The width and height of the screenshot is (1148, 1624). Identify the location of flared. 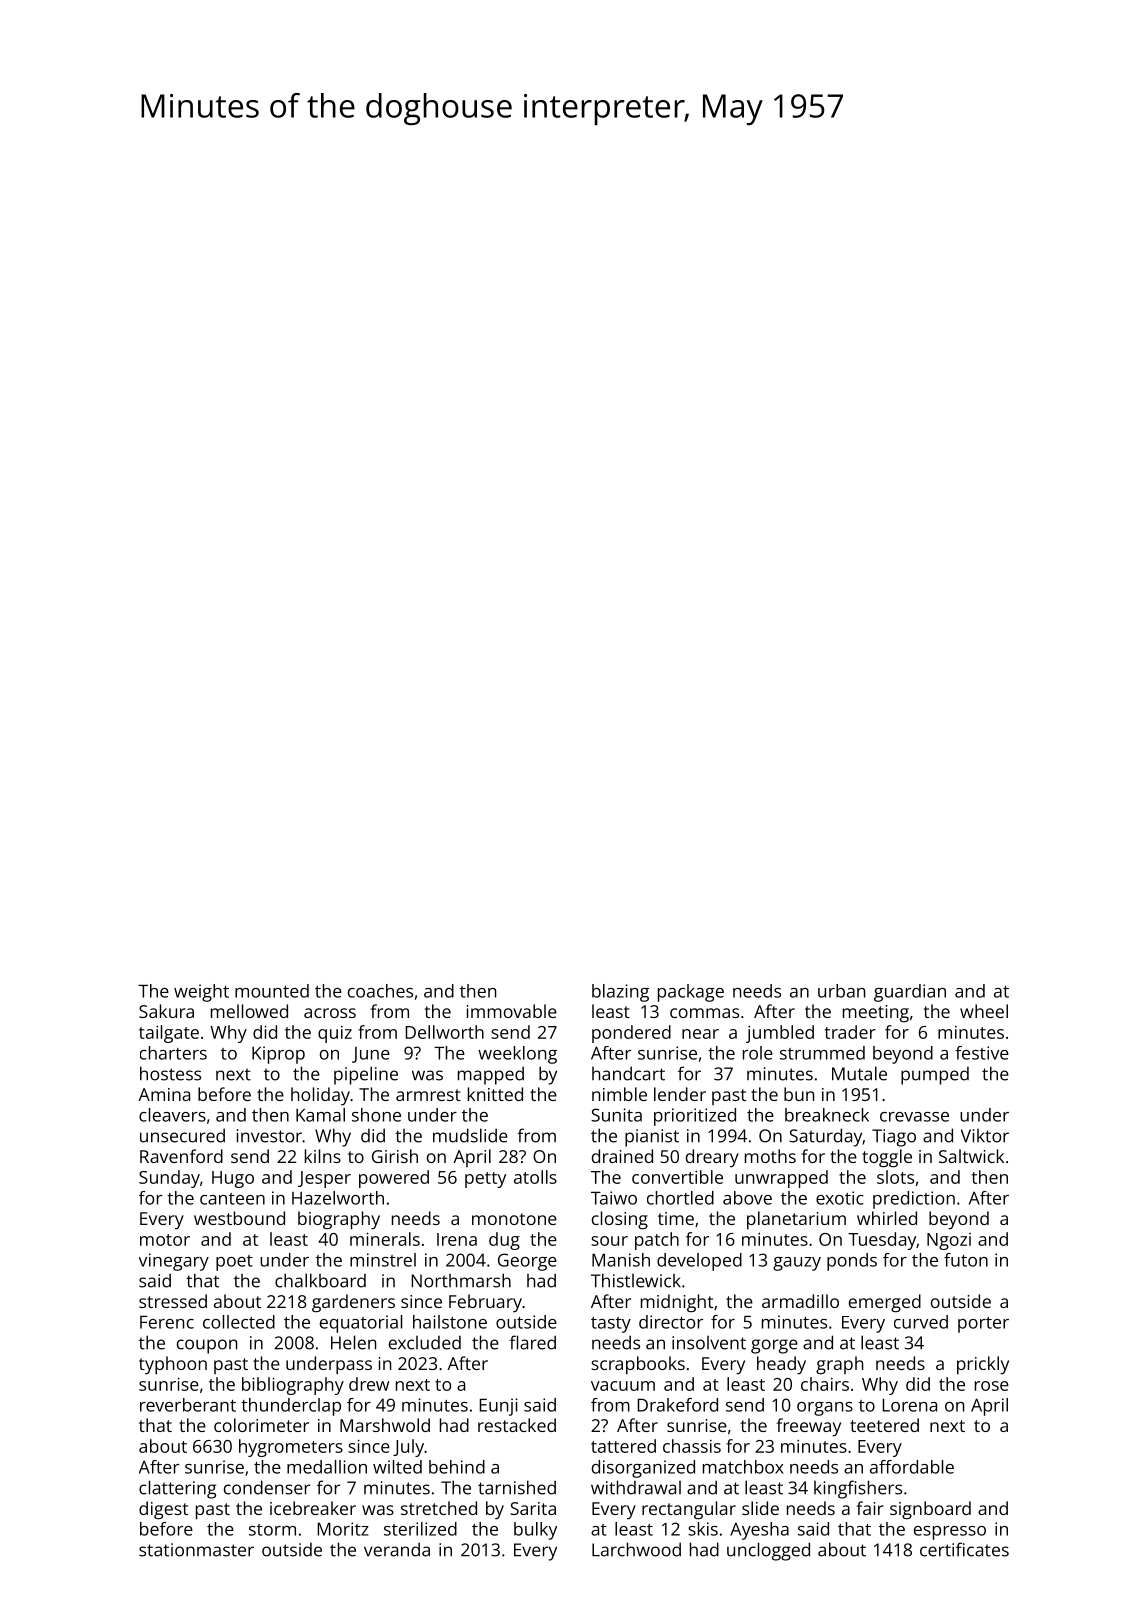
(532, 1342).
